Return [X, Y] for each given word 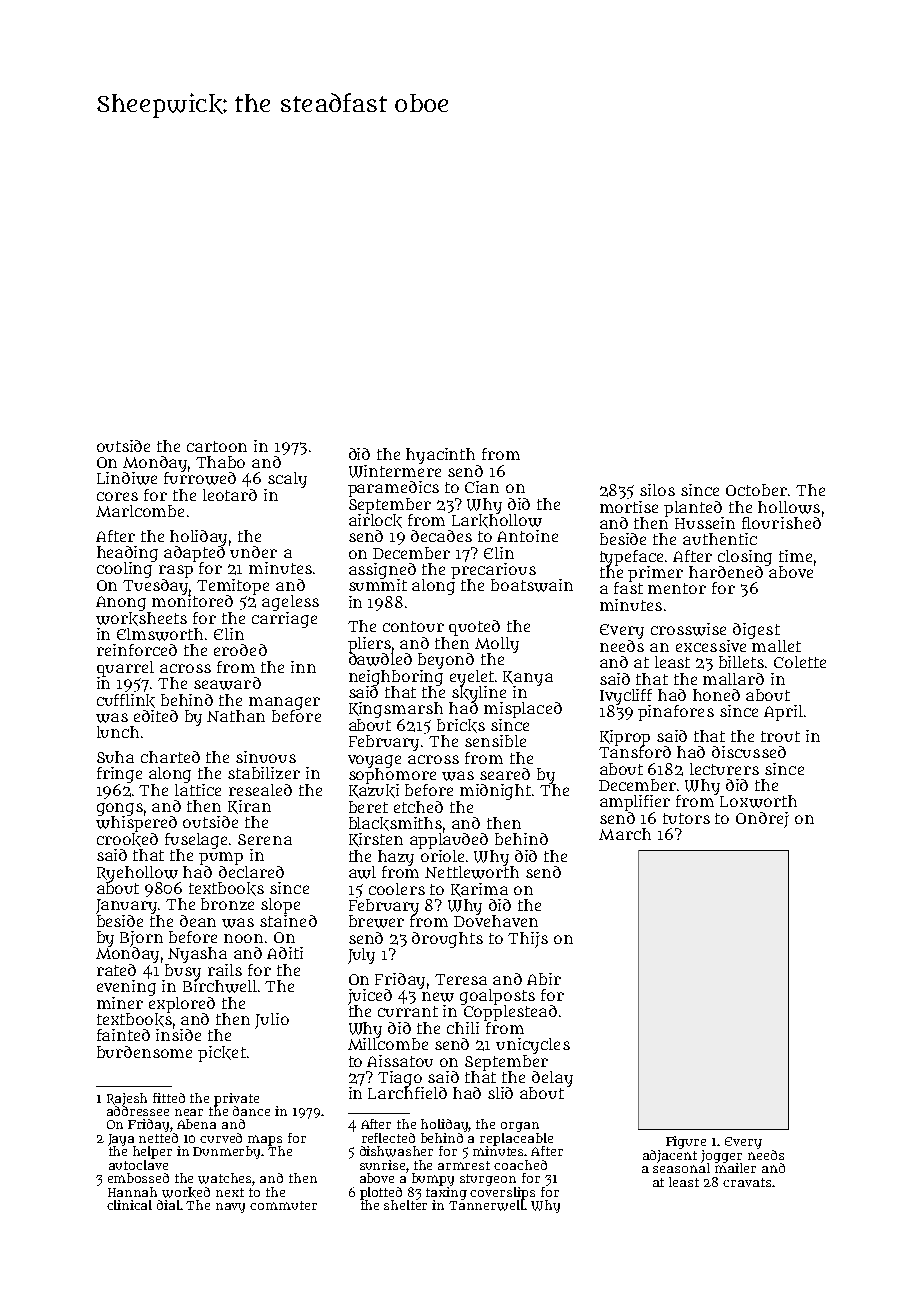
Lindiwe [127, 478]
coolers [397, 889]
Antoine [527, 536]
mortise [629, 507]
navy [230, 1208]
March [625, 834]
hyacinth [440, 456]
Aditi [285, 953]
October [756, 490]
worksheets [141, 619]
